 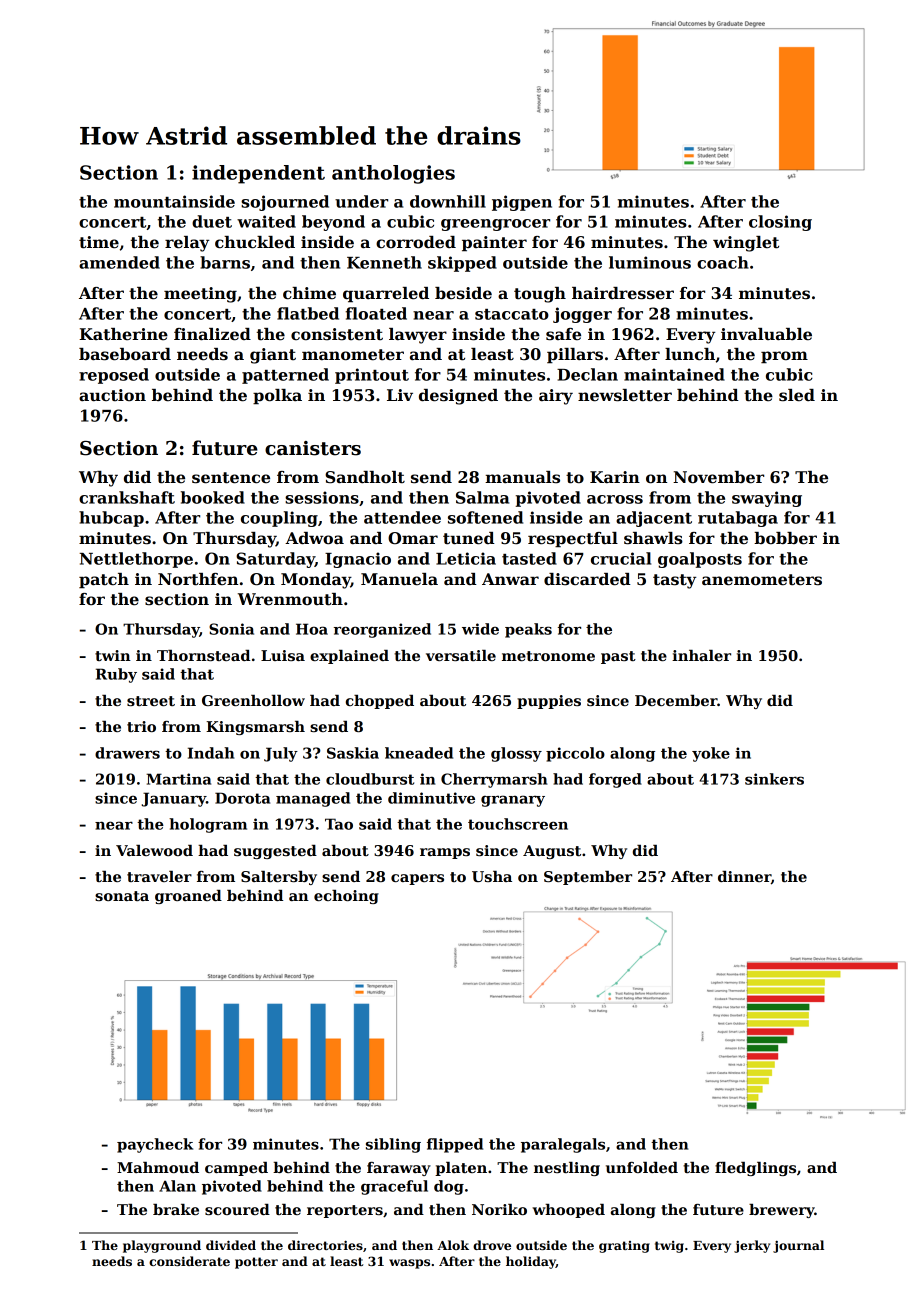 I want to click on Usha, so click(x=492, y=876).
